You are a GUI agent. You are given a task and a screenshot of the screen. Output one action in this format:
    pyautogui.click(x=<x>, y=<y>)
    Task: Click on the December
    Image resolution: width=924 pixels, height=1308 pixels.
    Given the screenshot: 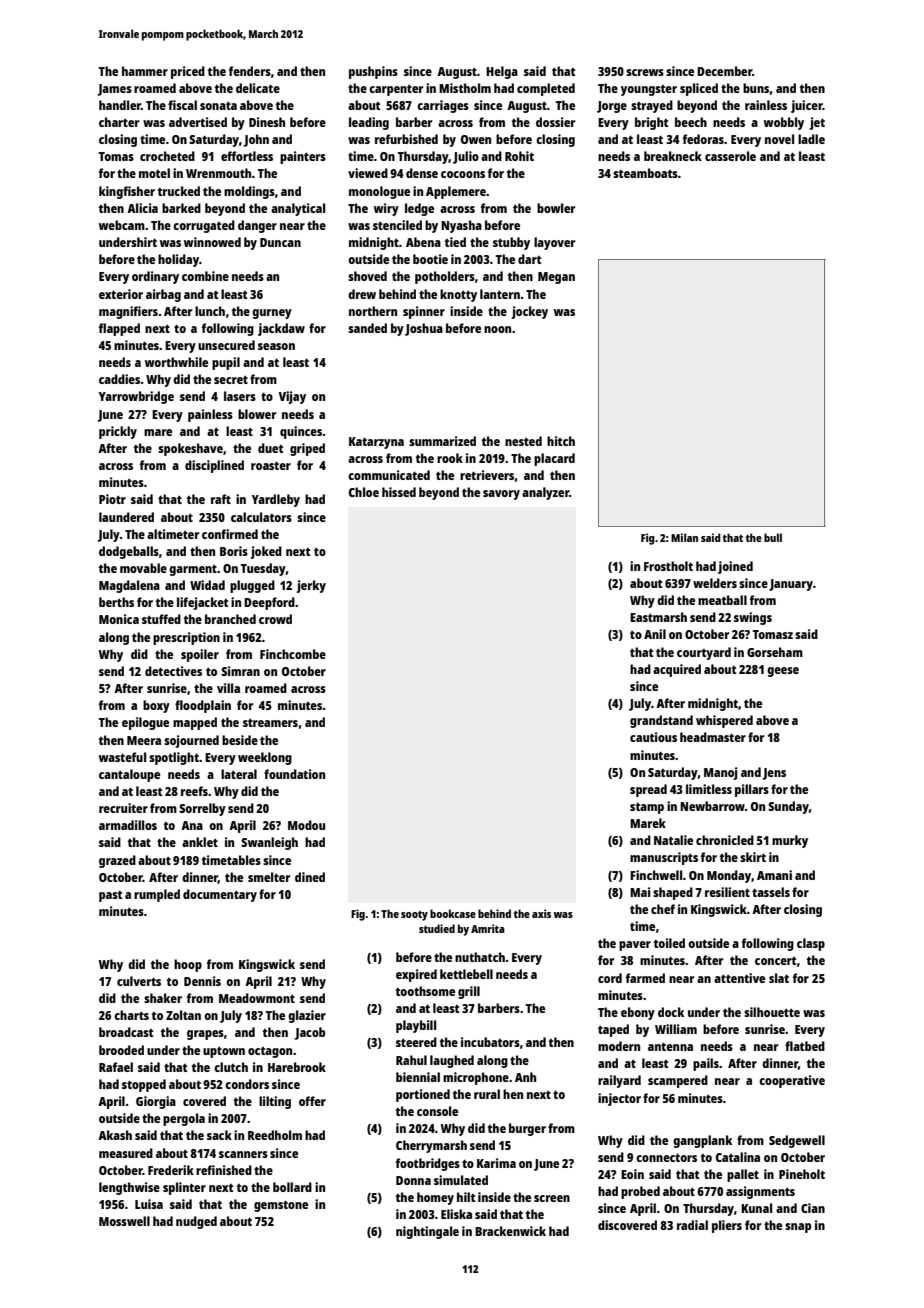 What is the action you would take?
    pyautogui.click(x=724, y=71)
